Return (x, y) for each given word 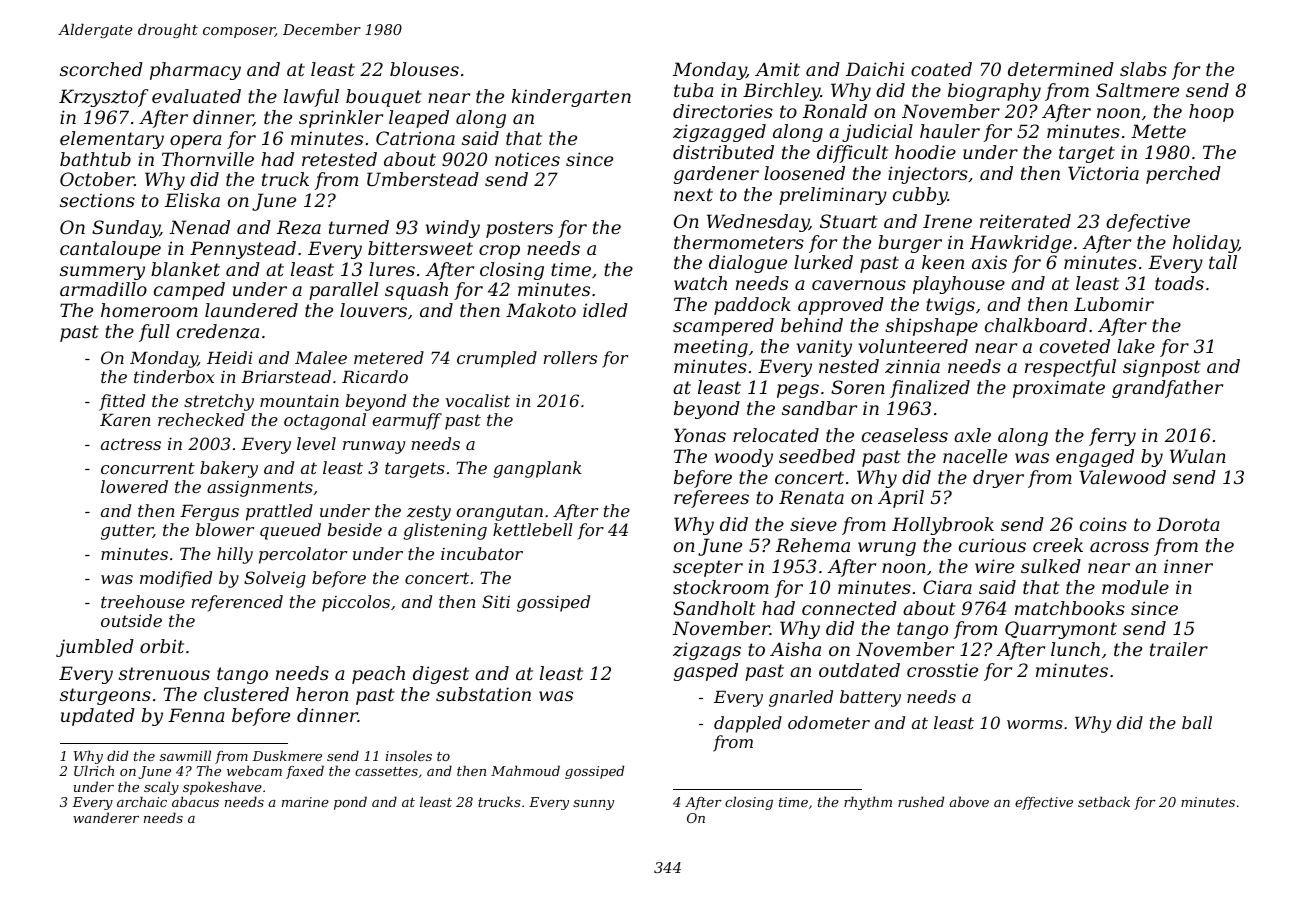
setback (1104, 801)
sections (97, 200)
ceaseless (905, 435)
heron (322, 694)
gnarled (801, 698)
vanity (824, 348)
